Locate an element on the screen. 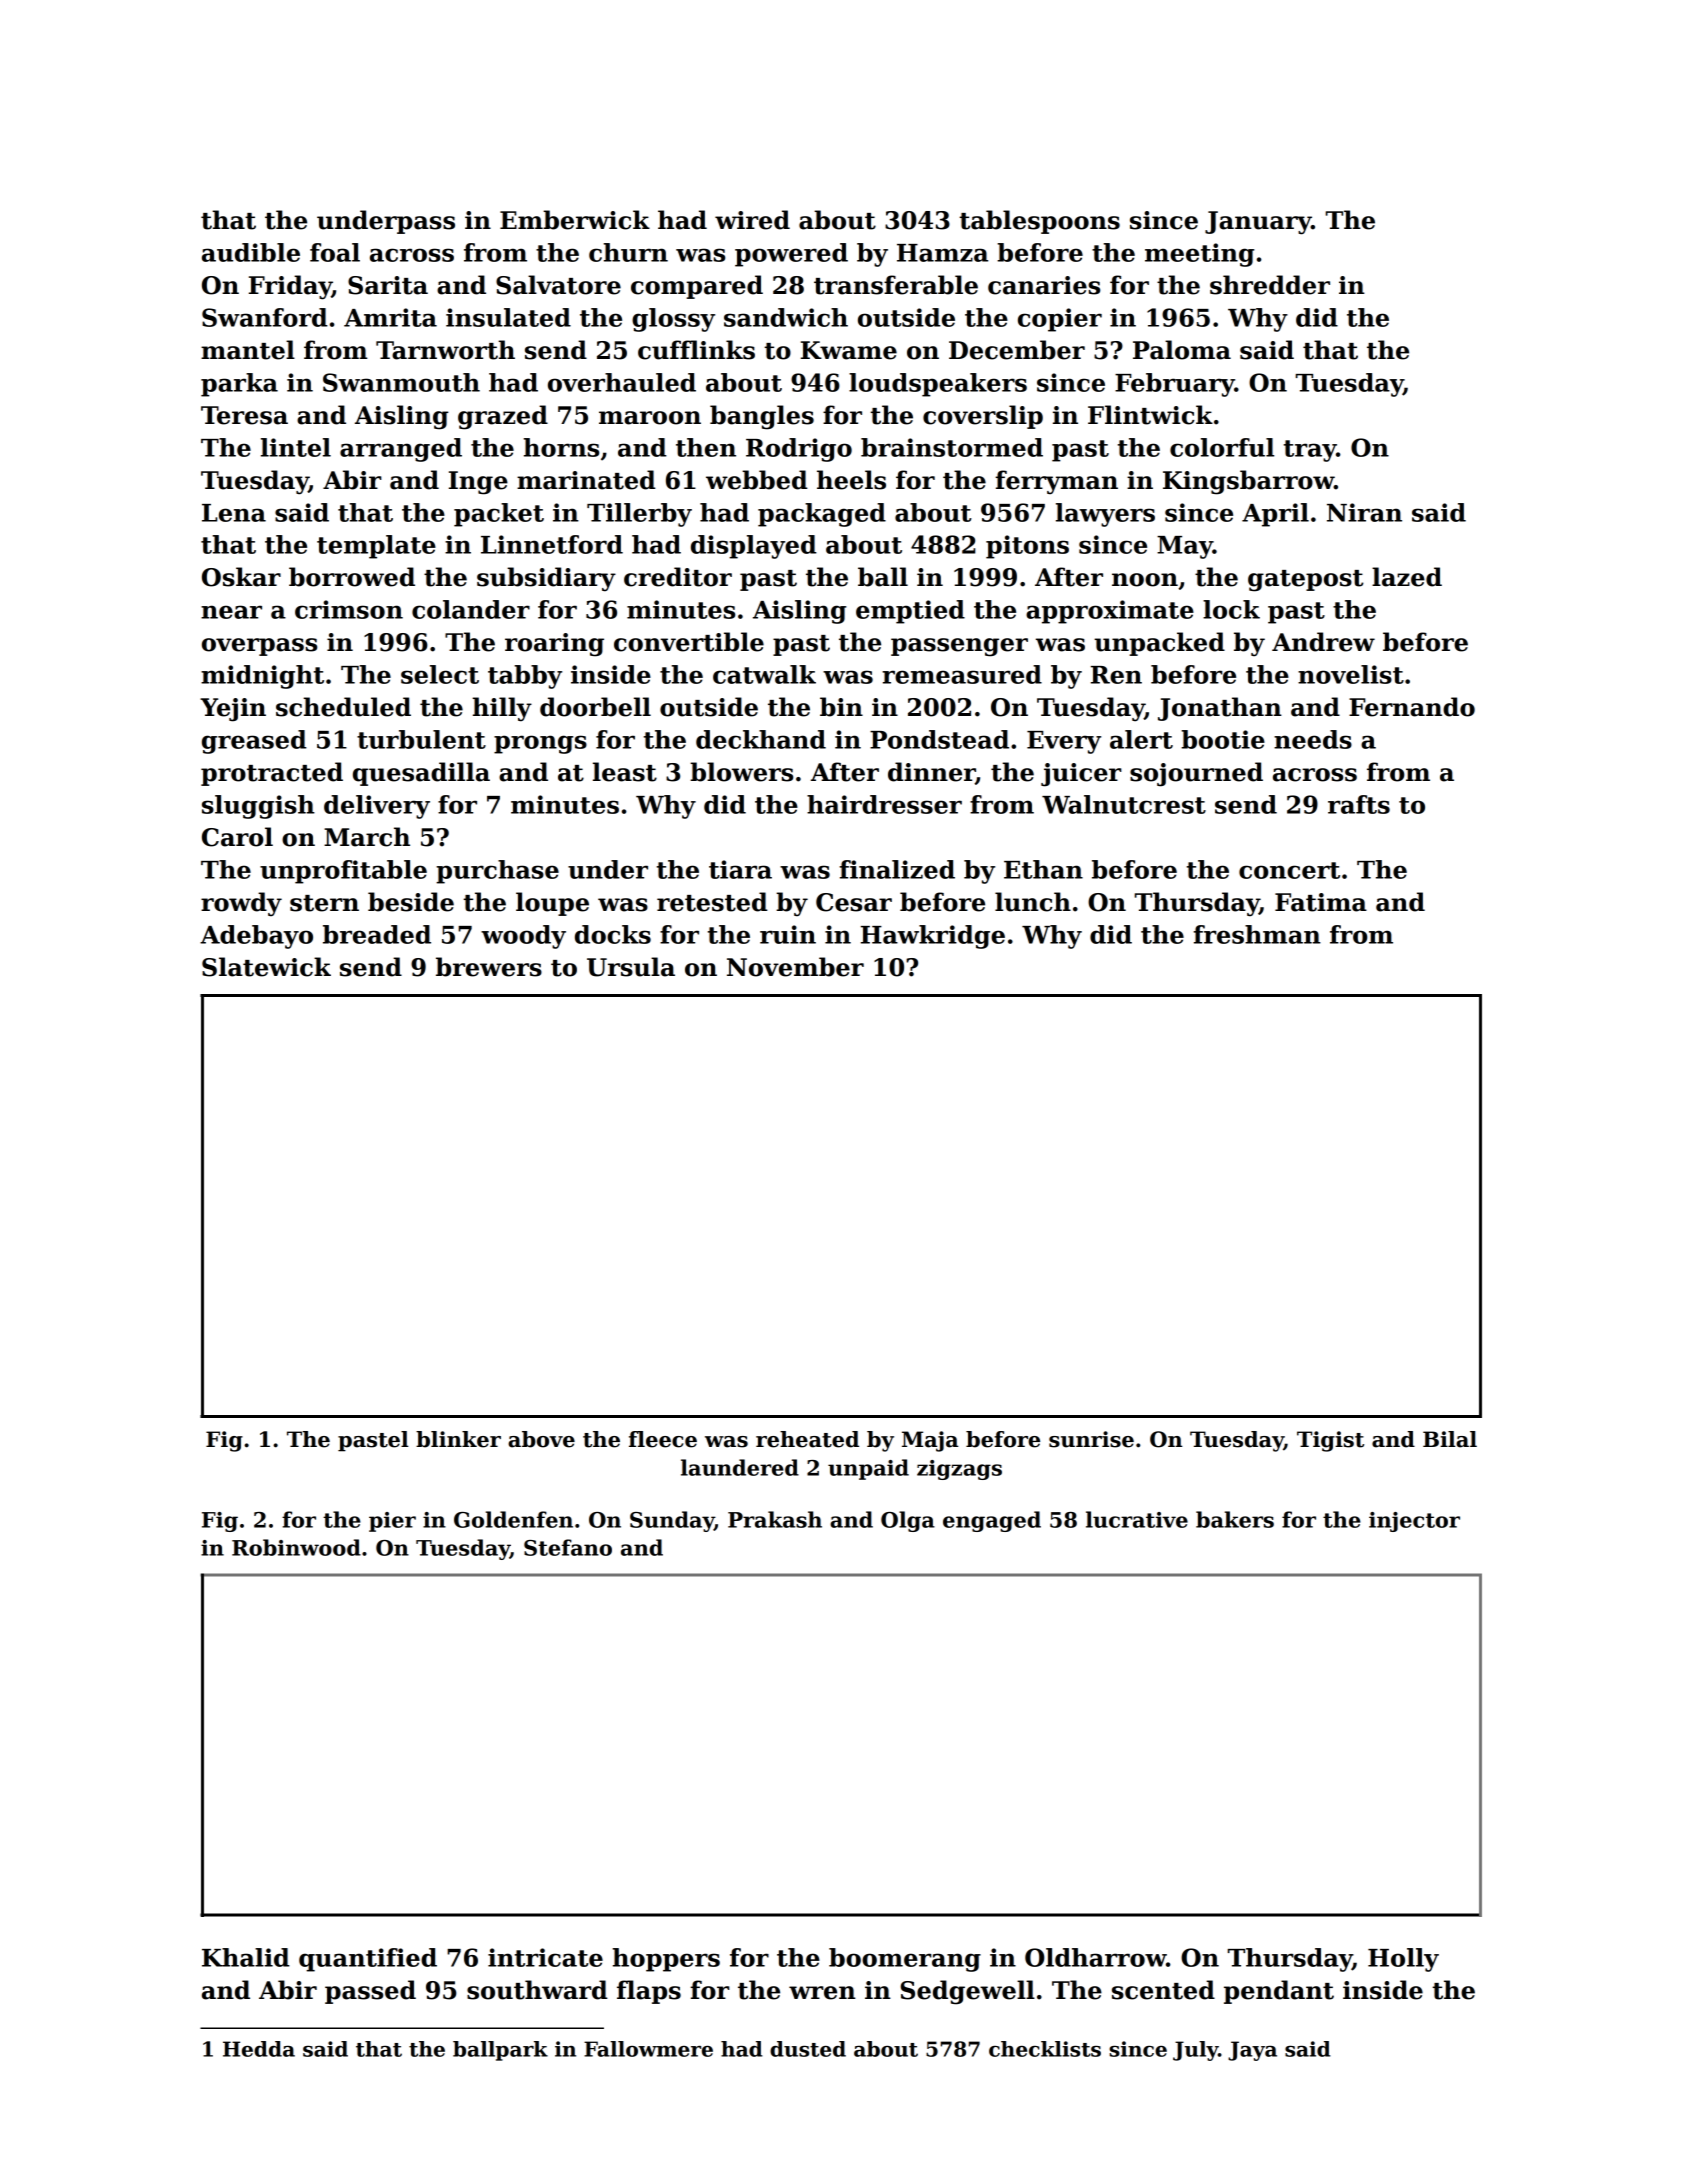 This screenshot has width=1683, height=2178. loupe is located at coordinates (552, 904).
